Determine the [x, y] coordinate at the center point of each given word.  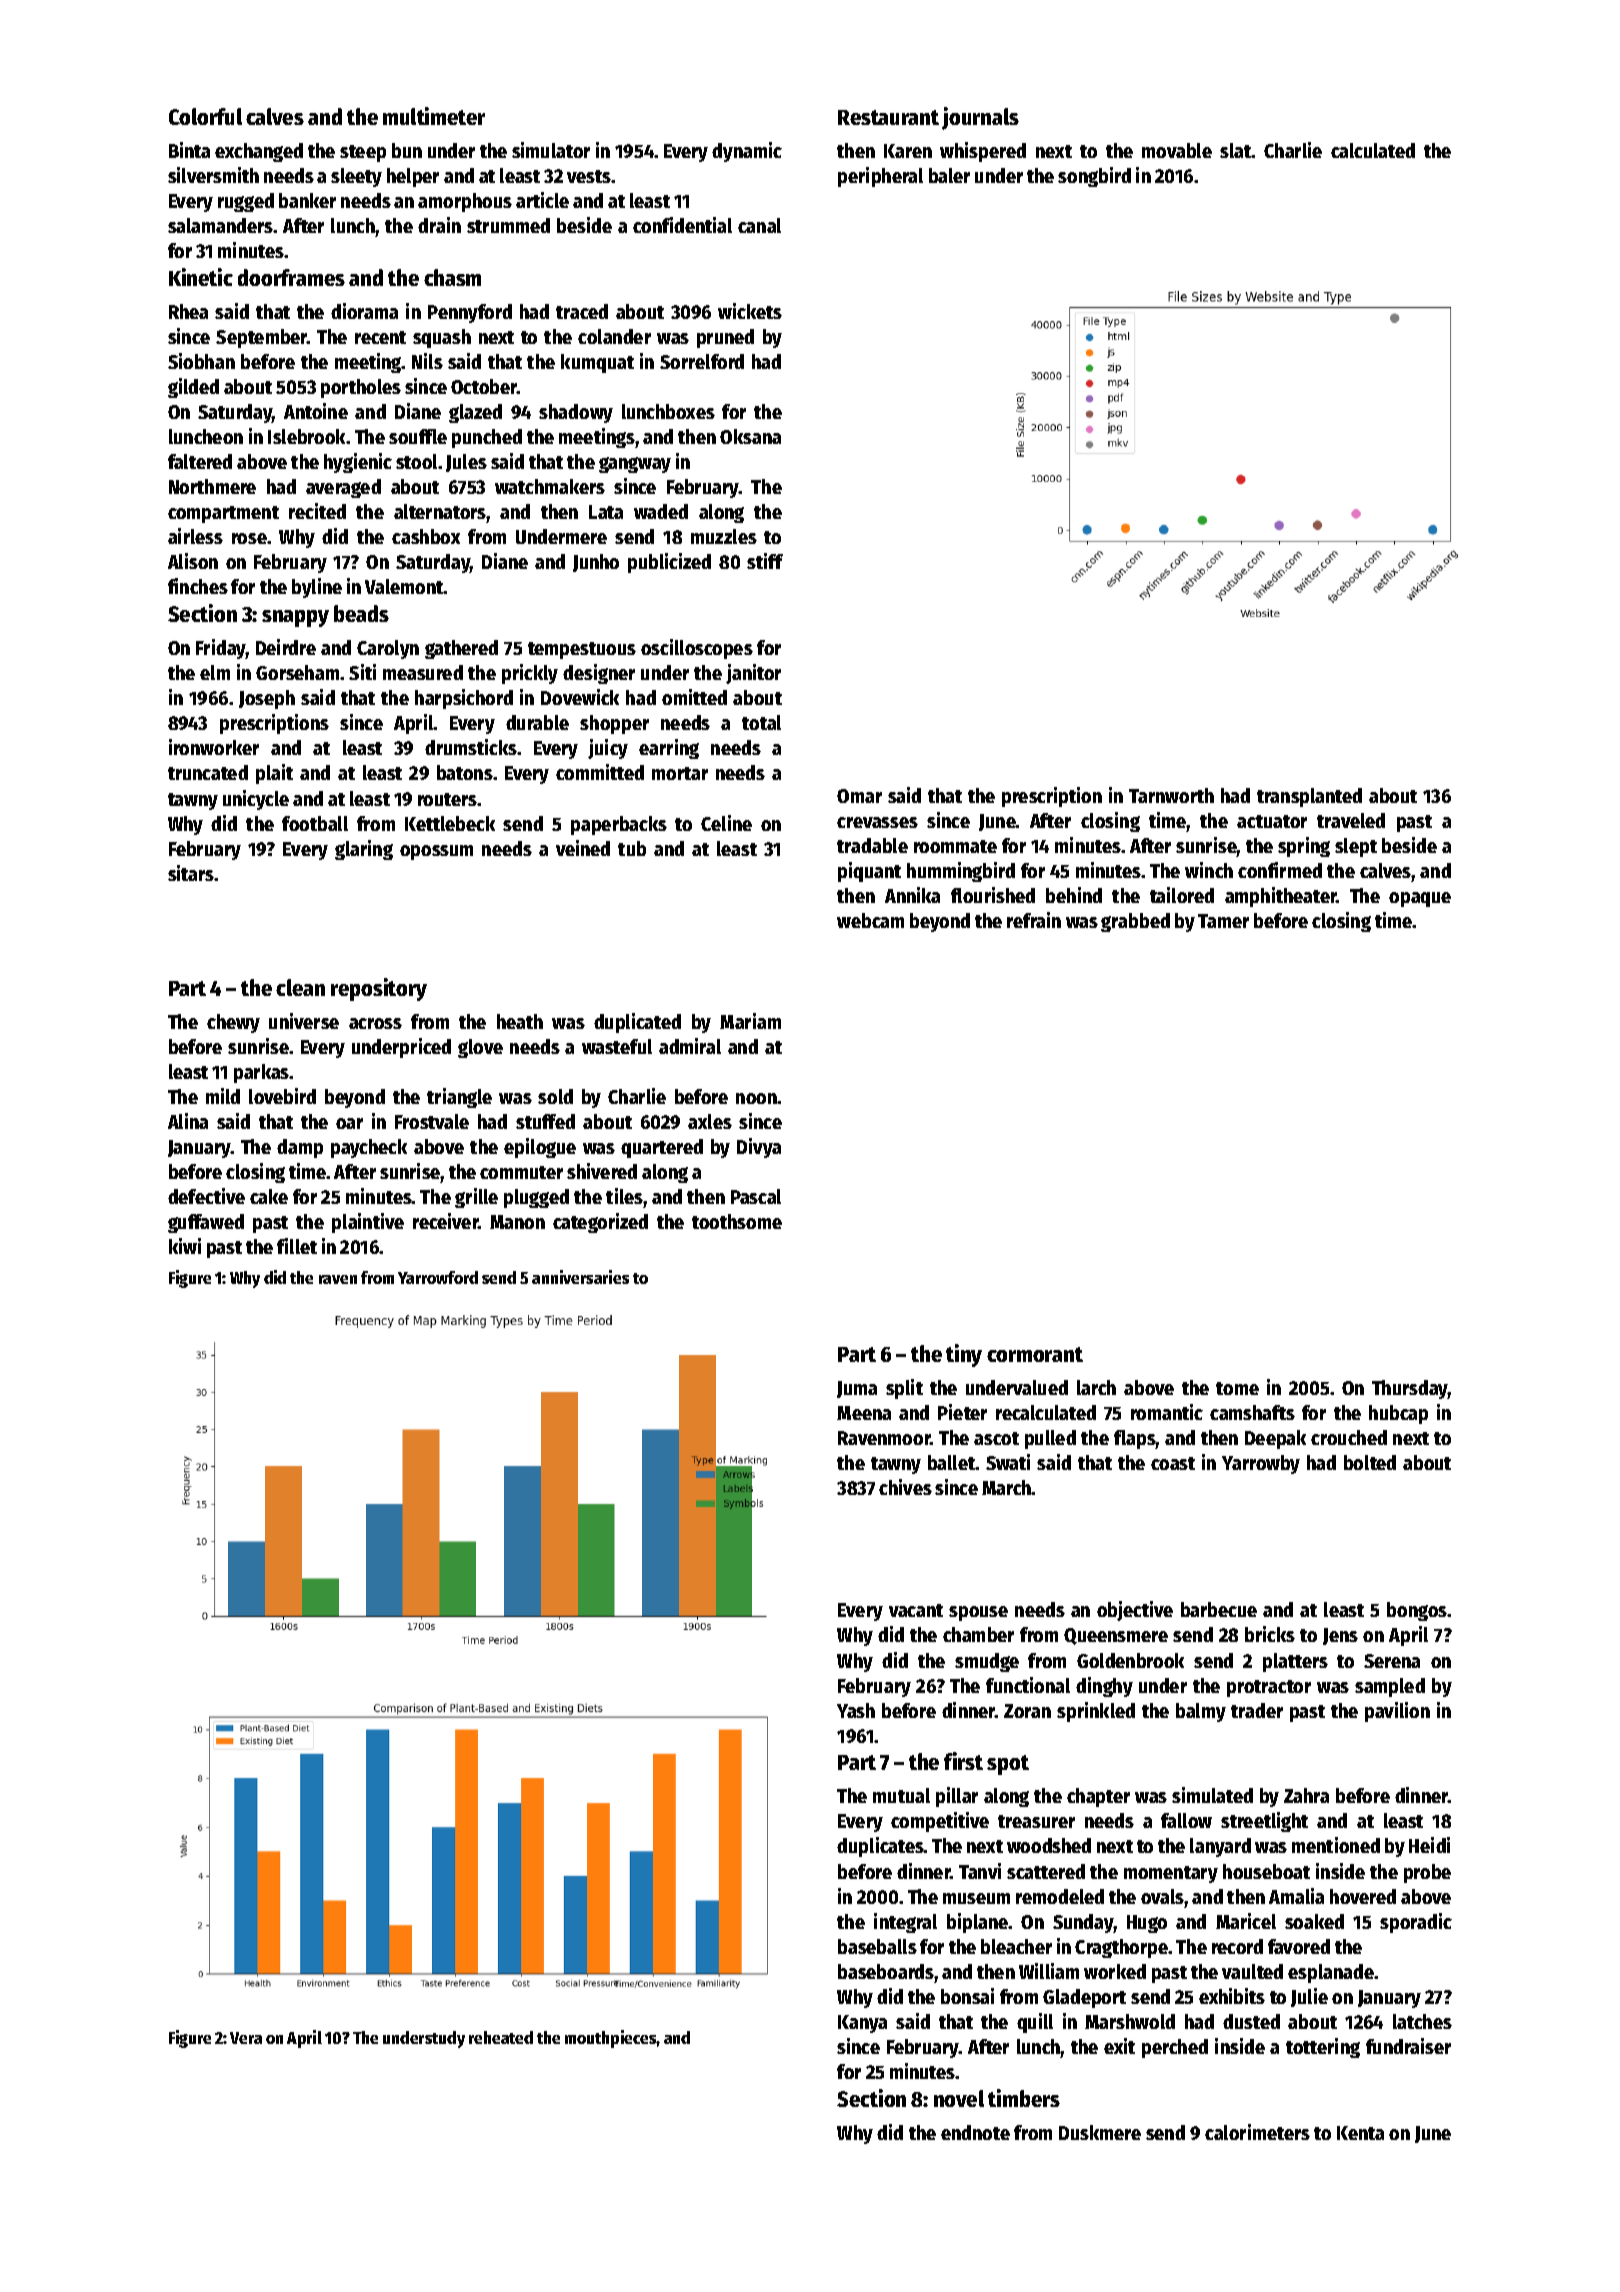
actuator [1272, 821]
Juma [857, 1389]
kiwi [185, 1246]
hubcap [1398, 1414]
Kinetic [201, 277]
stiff [765, 561]
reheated [501, 2037]
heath [520, 1021]
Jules [466, 463]
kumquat [597, 363]
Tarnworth [1171, 795]
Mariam [750, 1021]
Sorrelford [702, 361]
